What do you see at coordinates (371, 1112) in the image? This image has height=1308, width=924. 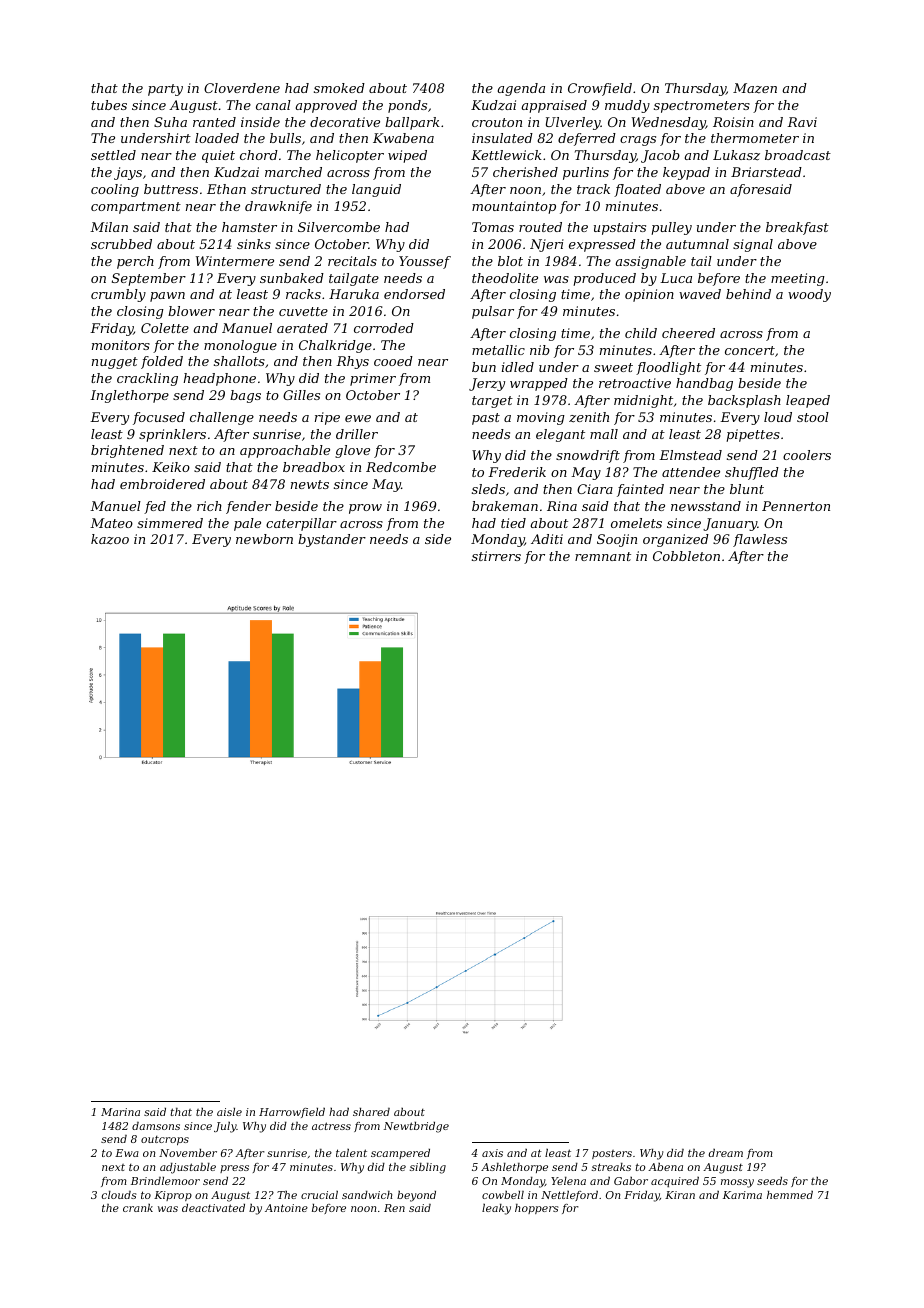 I see `shared` at bounding box center [371, 1112].
